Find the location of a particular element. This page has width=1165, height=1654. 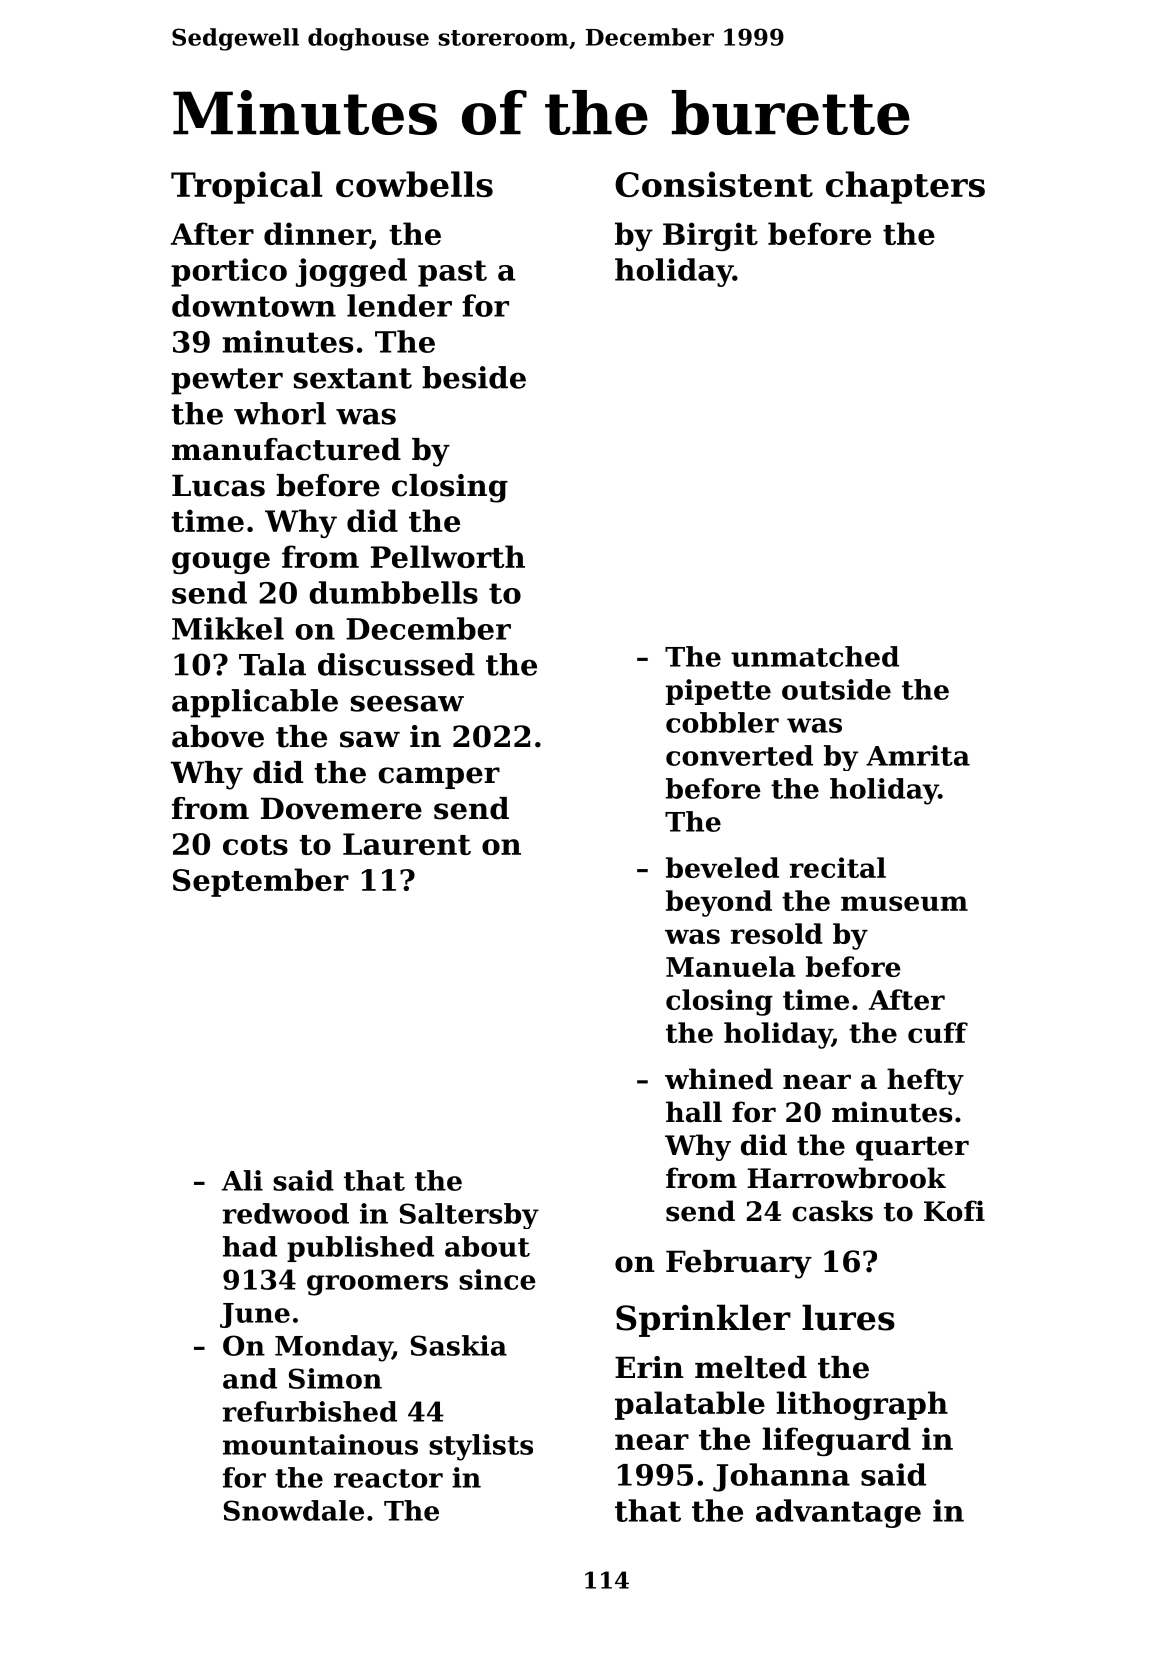

September is located at coordinates (261, 882).
